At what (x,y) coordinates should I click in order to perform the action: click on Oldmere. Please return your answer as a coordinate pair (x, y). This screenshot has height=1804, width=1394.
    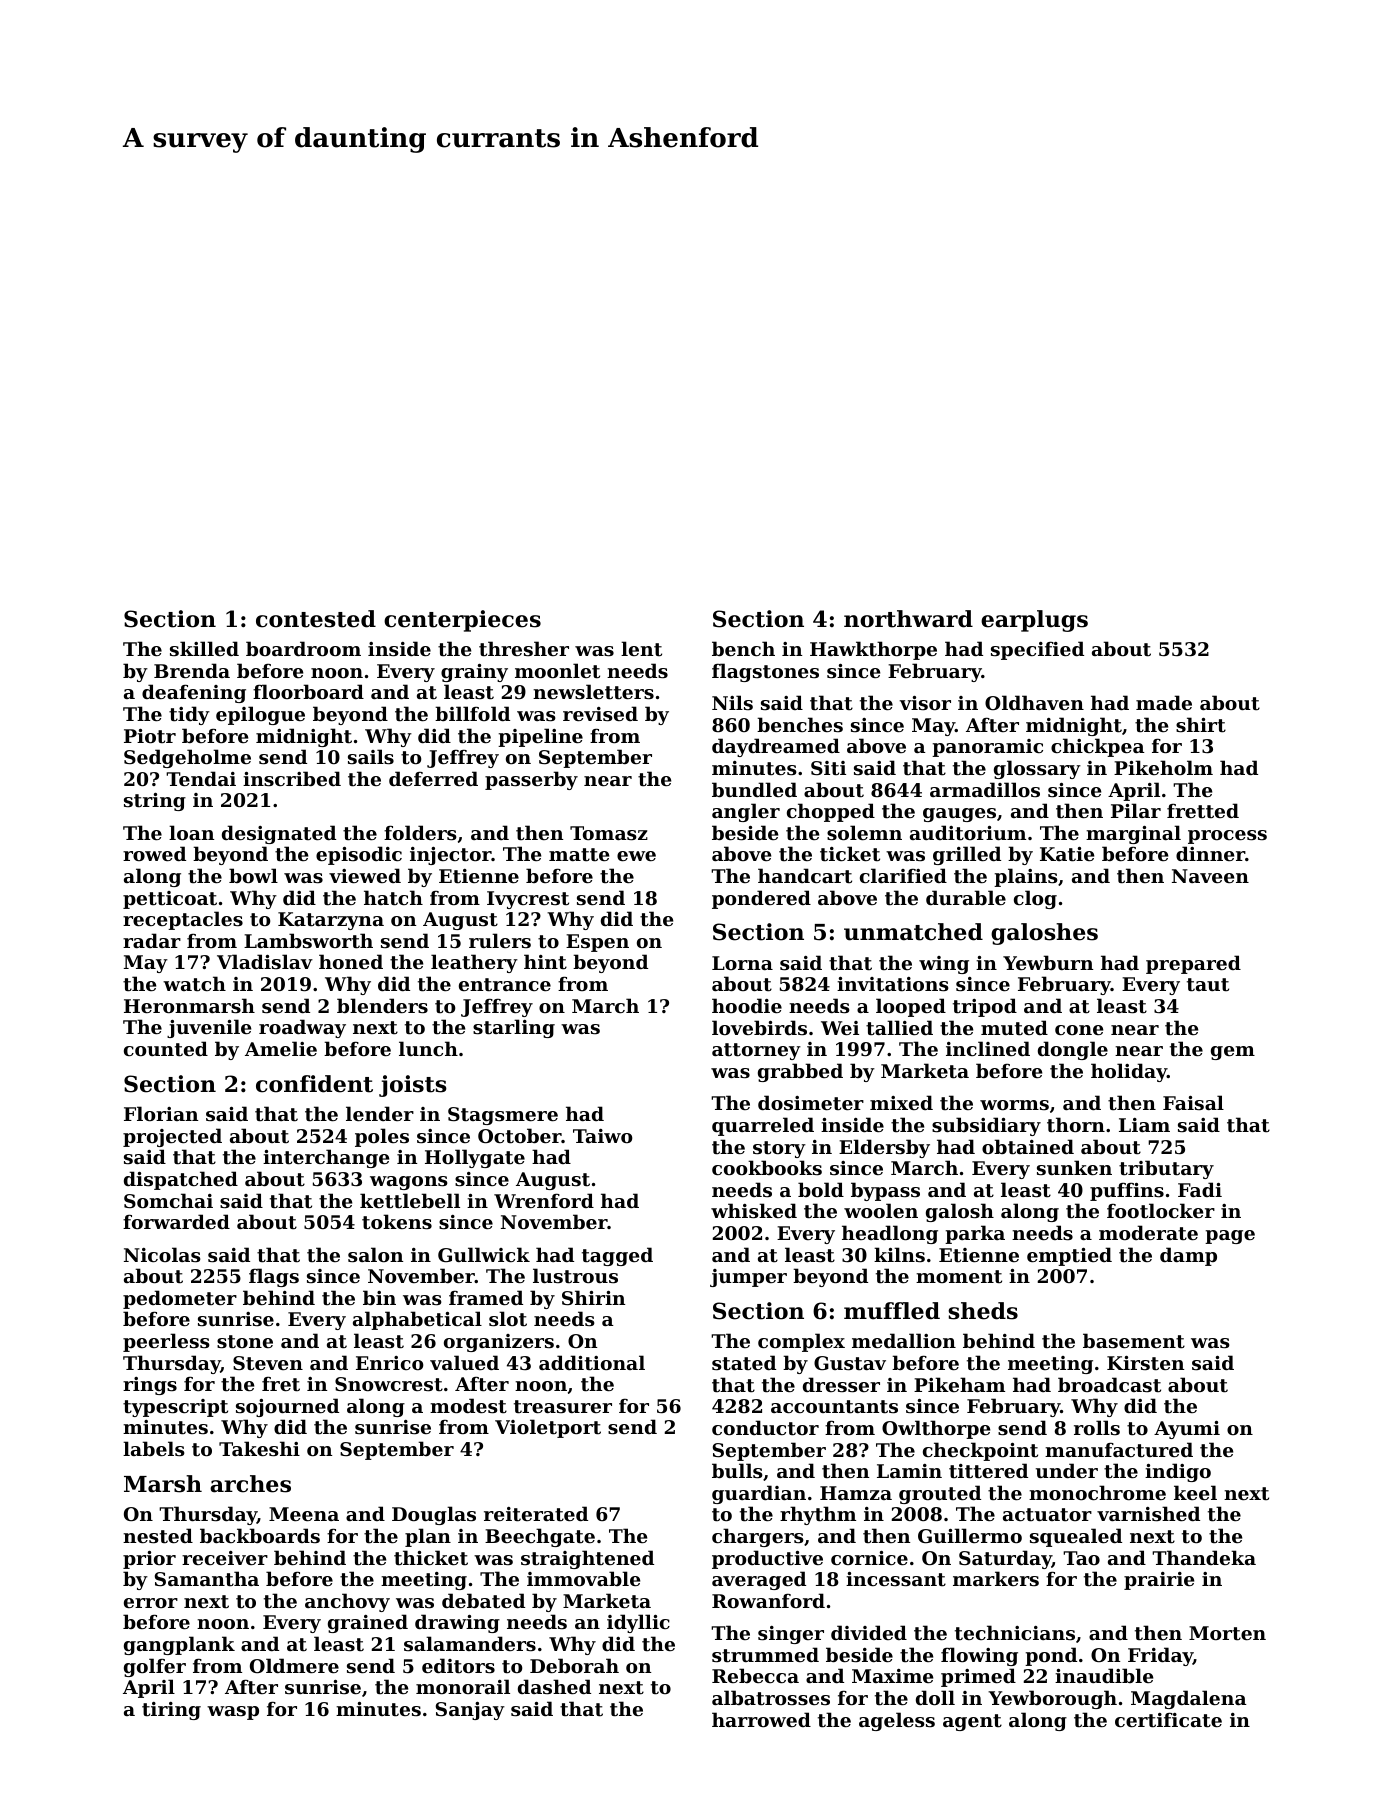
    Looking at the image, I should click on (294, 1665).
